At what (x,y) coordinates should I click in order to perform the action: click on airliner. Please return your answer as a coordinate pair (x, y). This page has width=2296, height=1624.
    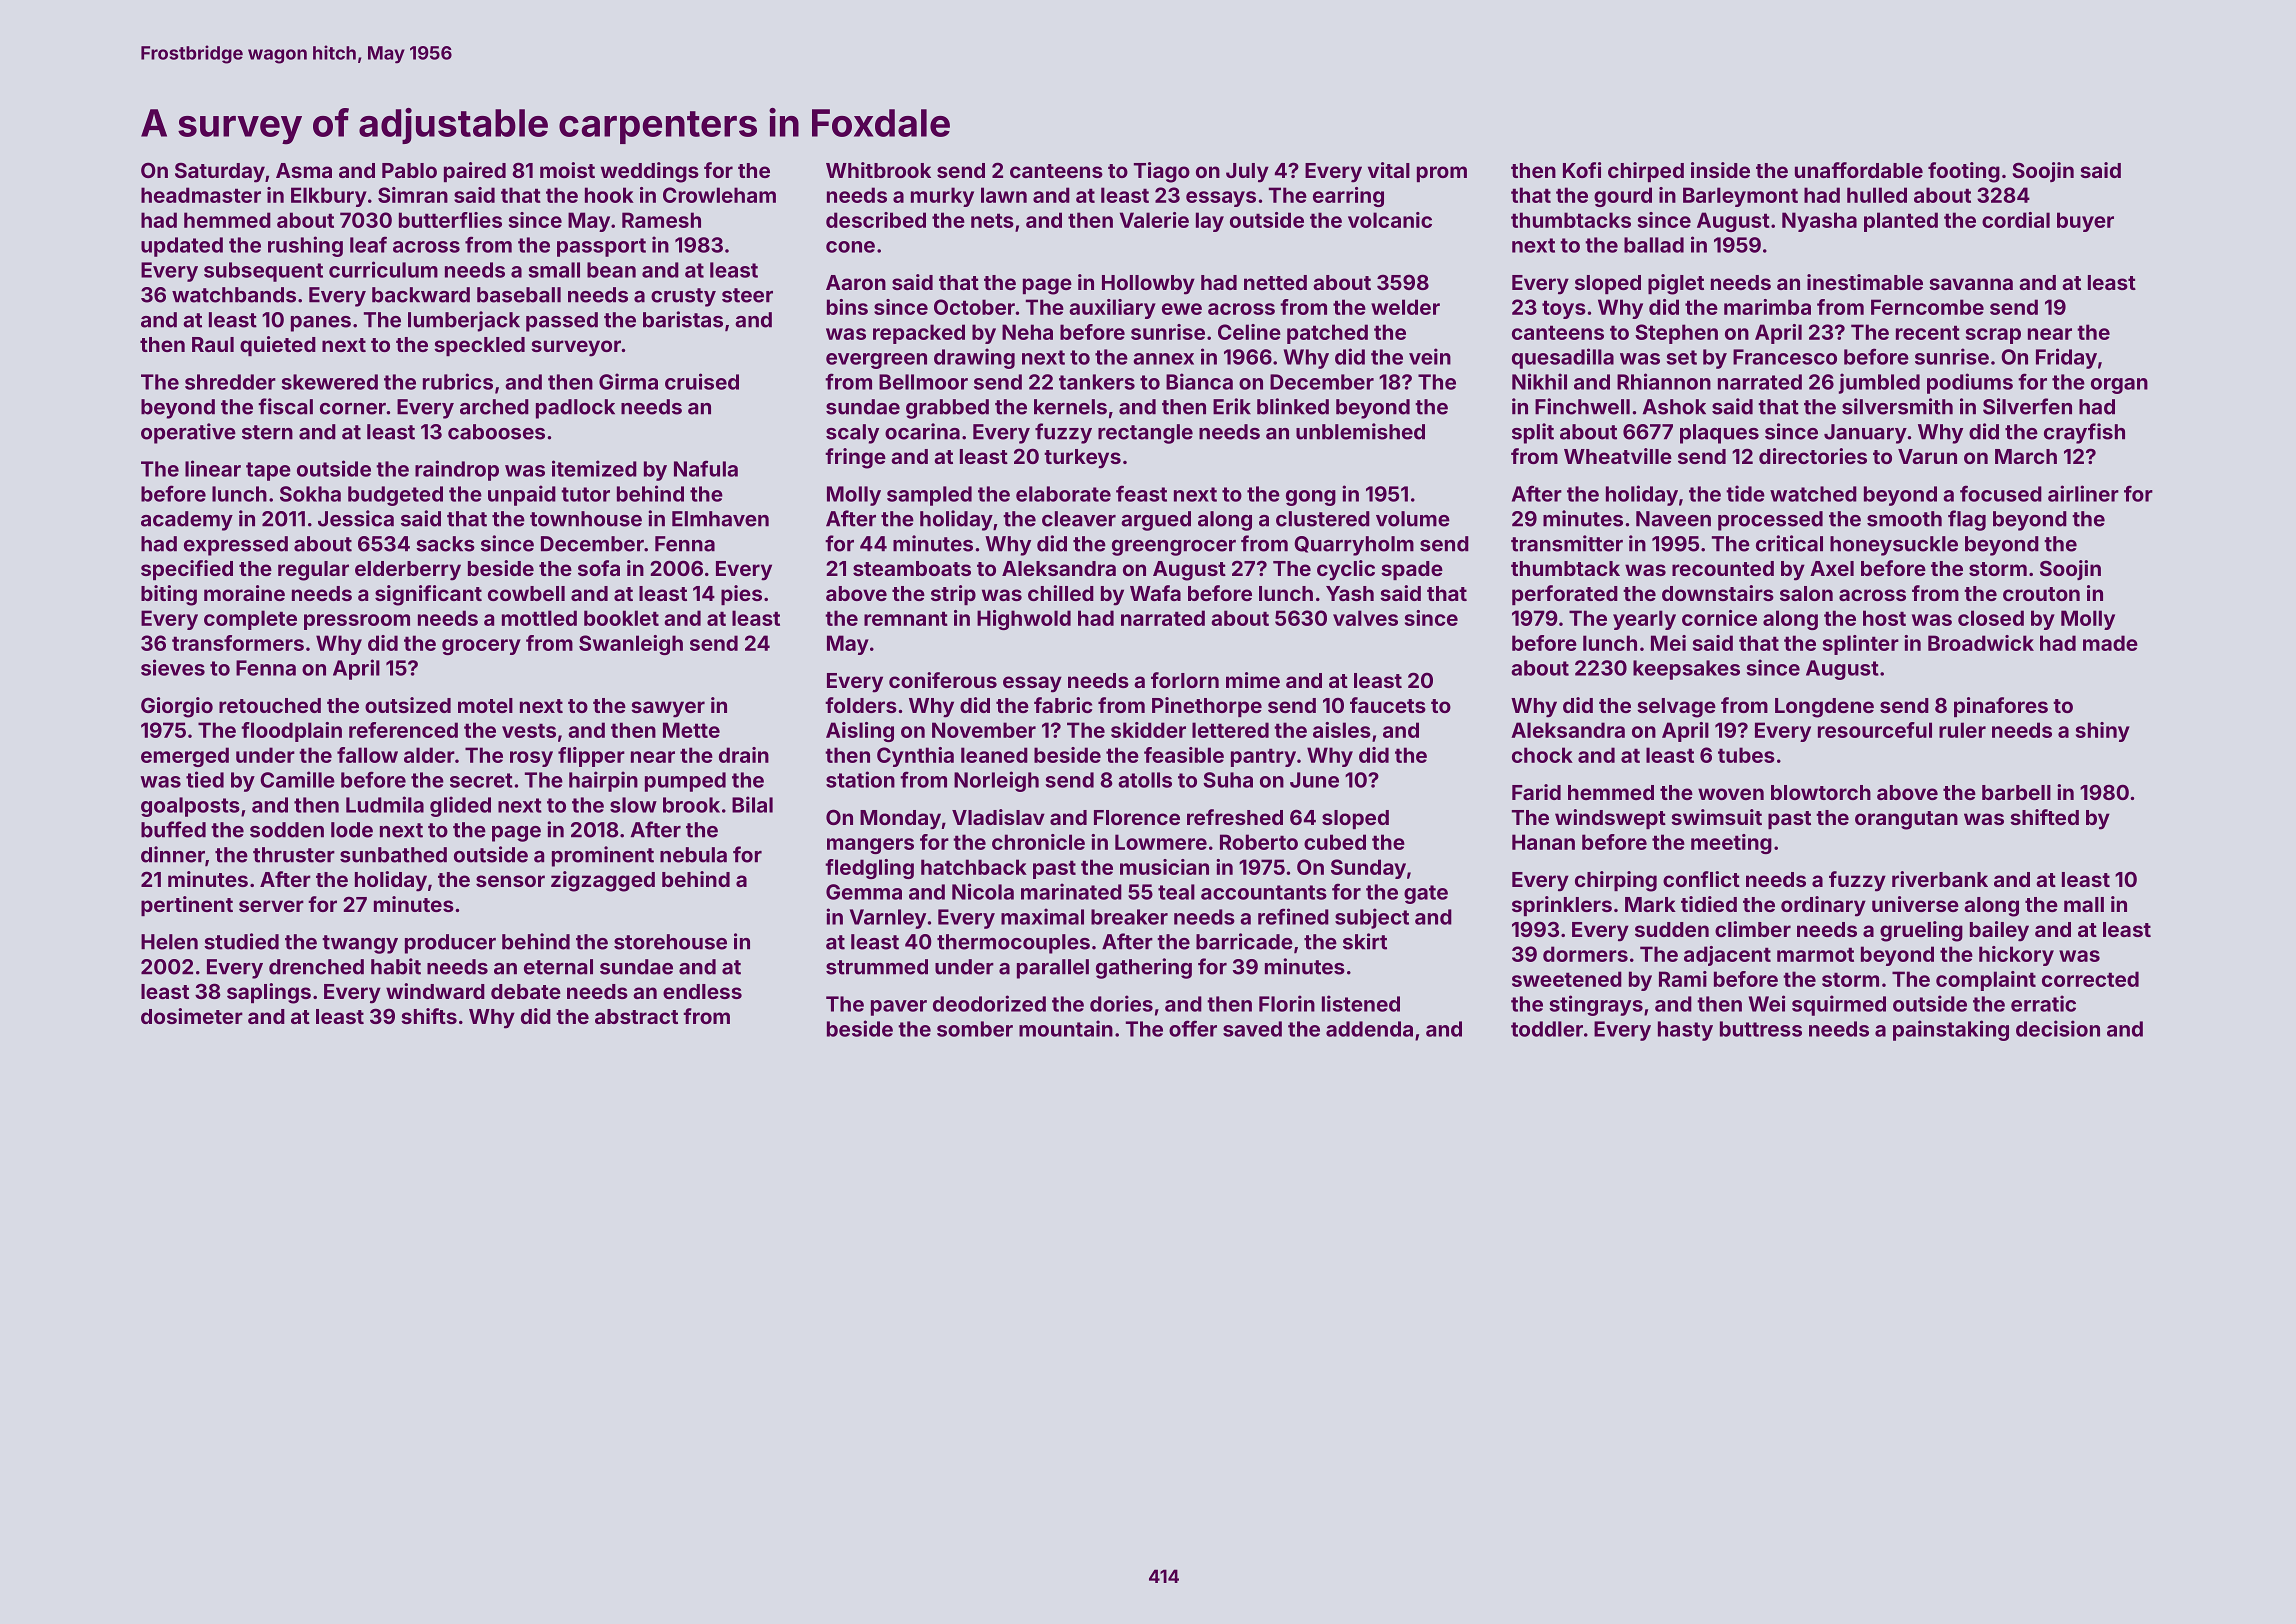
    Looking at the image, I should click on (2083, 493).
